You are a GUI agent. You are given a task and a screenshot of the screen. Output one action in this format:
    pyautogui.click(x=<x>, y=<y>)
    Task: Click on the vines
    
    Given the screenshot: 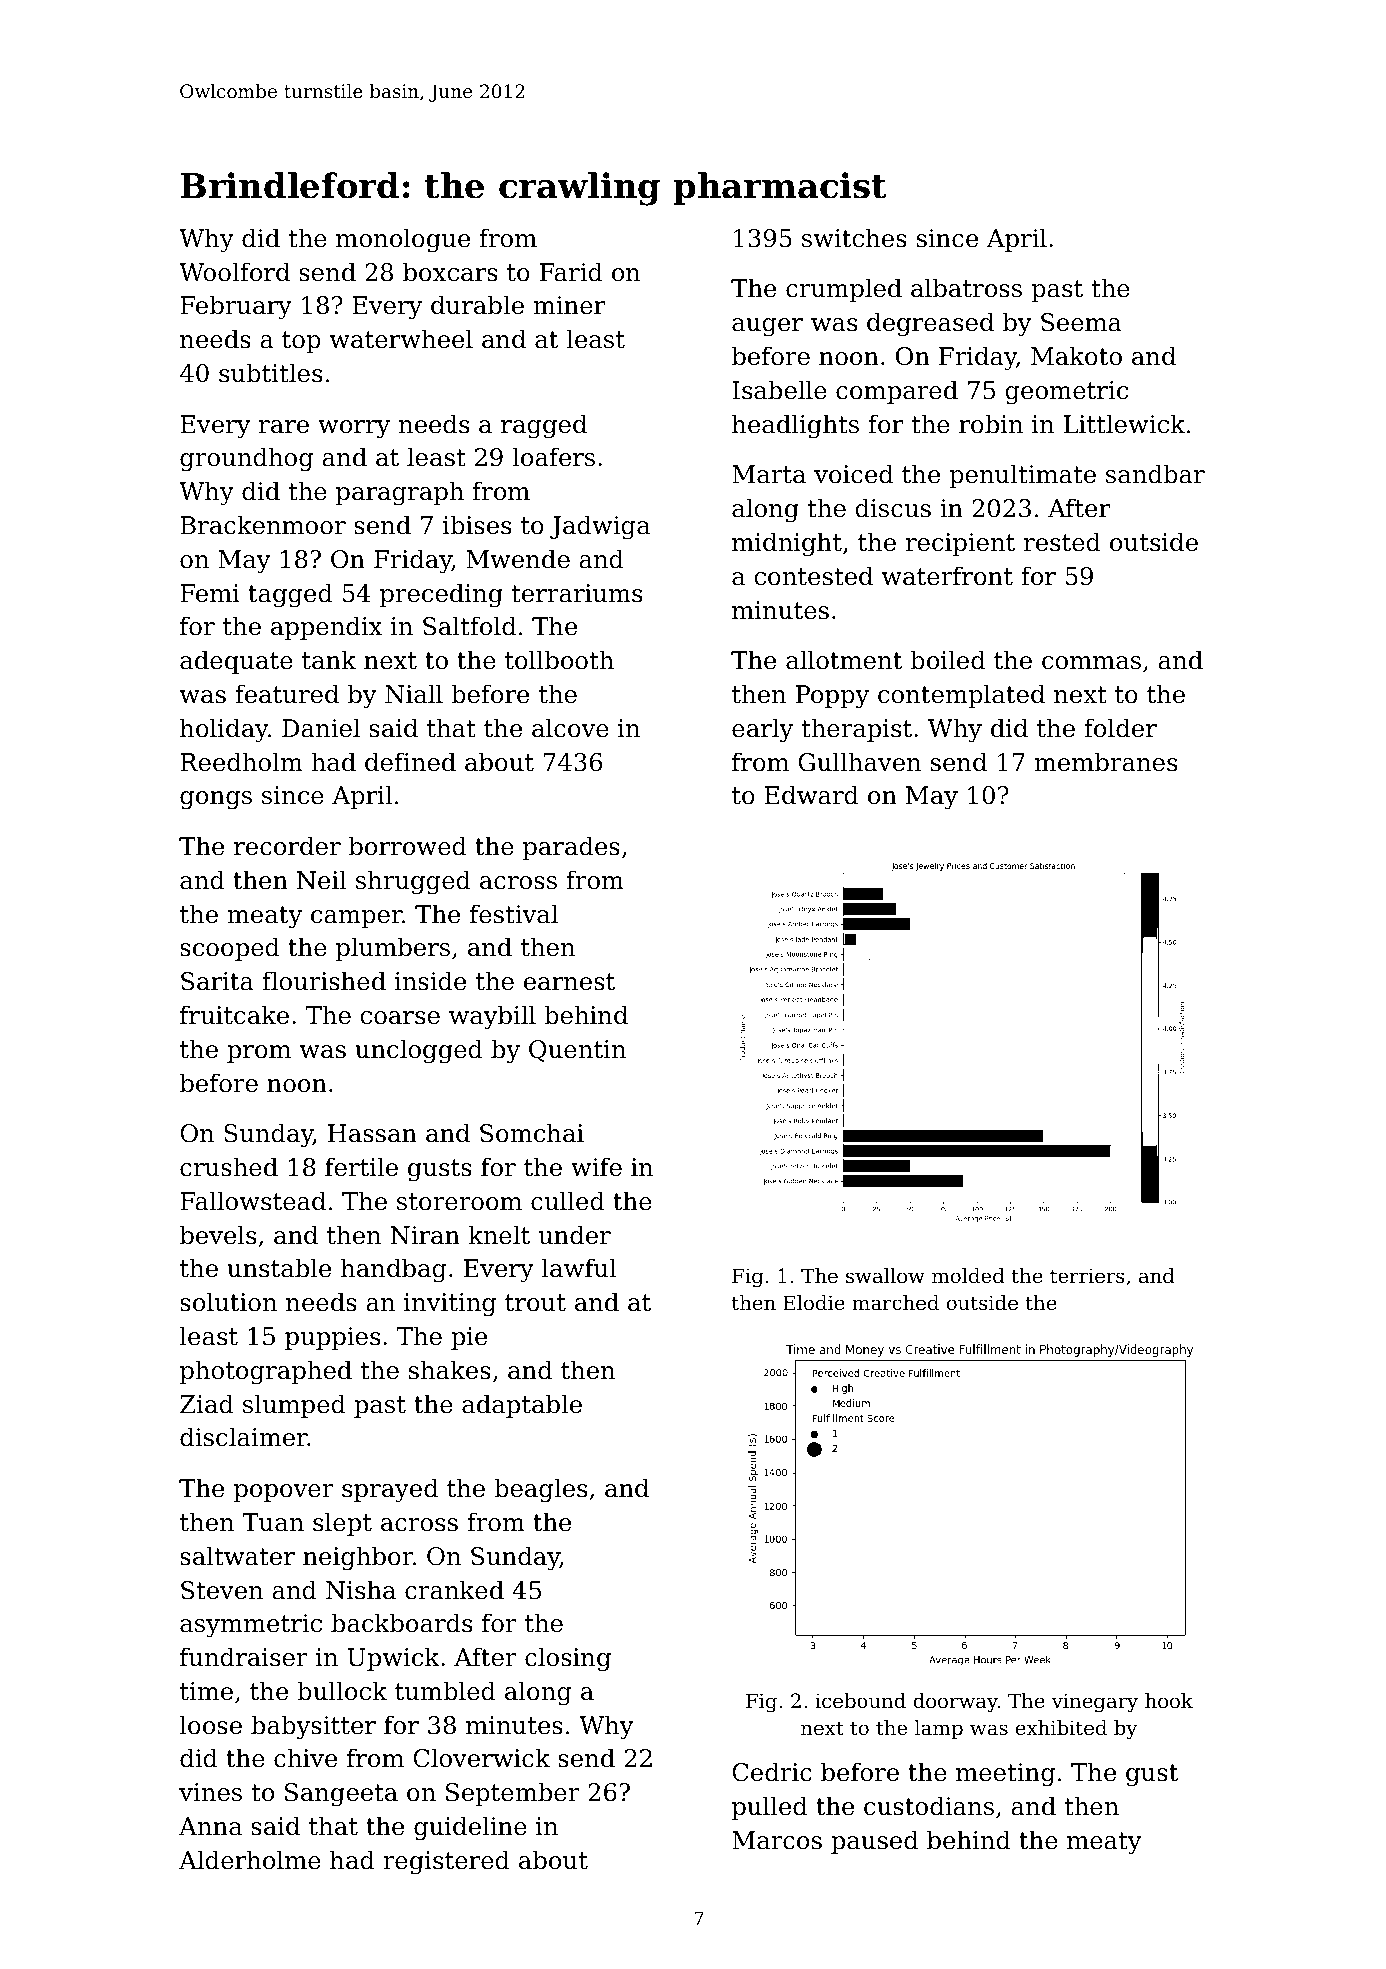 What is the action you would take?
    pyautogui.click(x=210, y=1792)
